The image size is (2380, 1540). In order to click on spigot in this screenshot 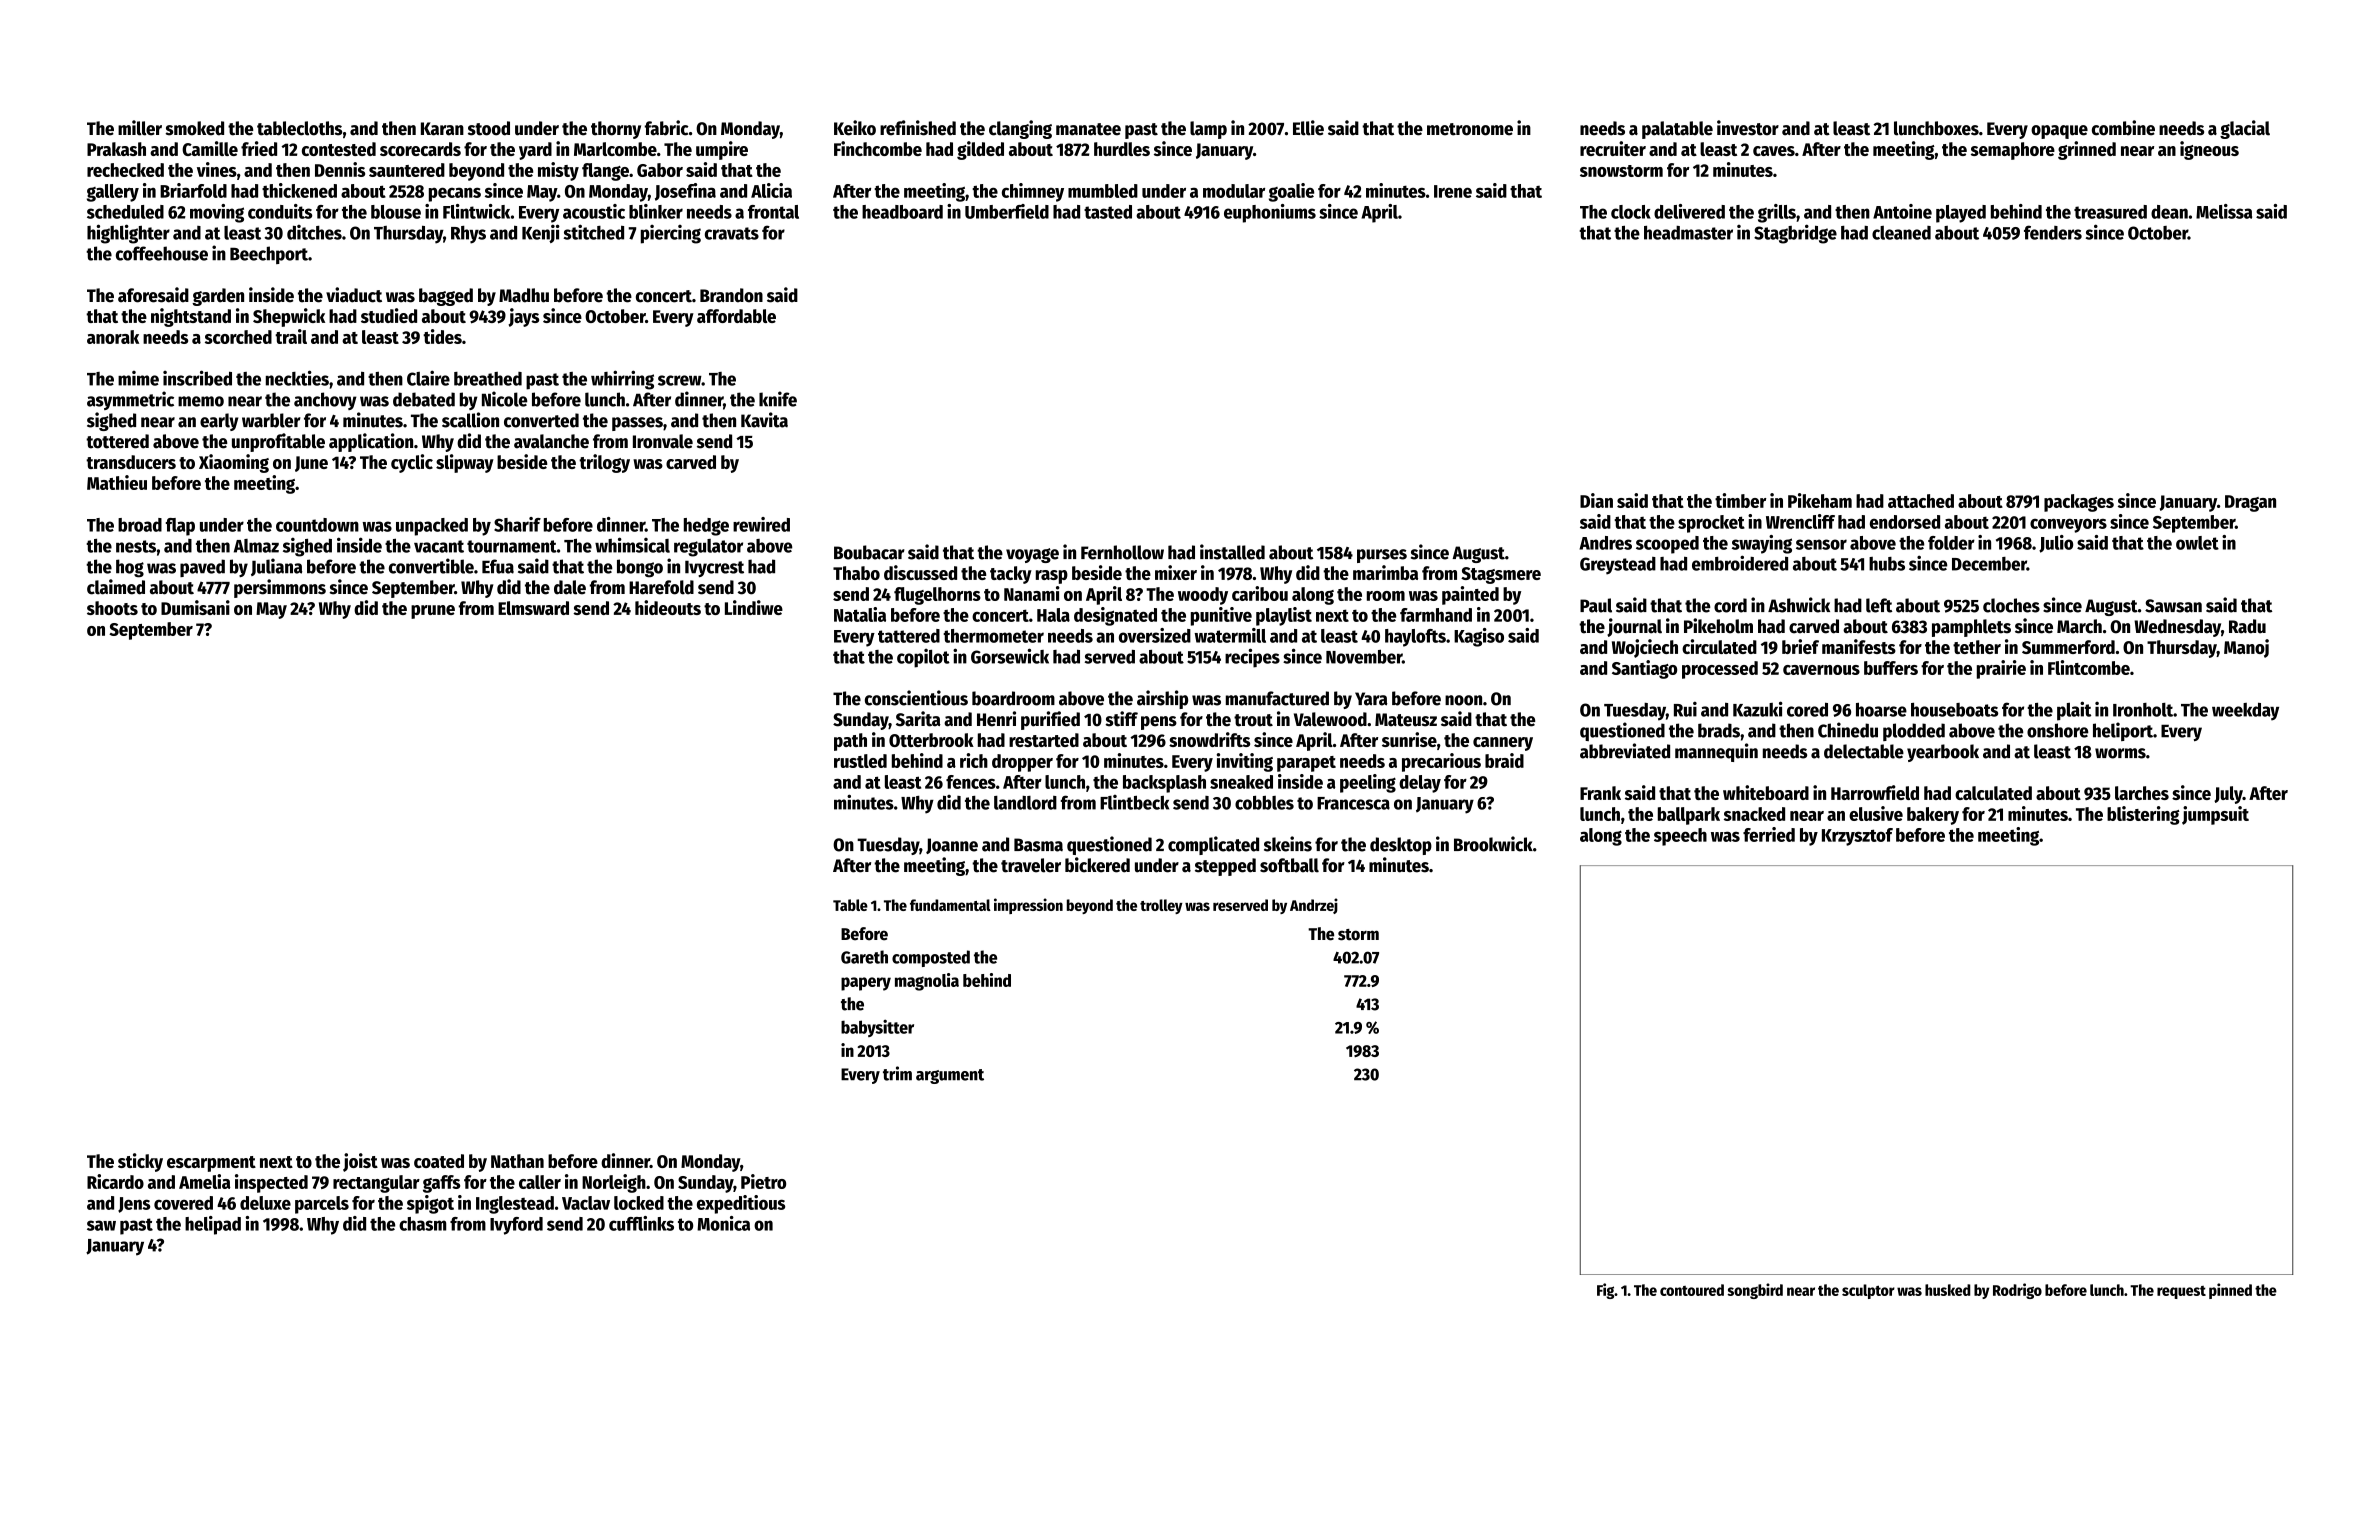, I will do `click(430, 1204)`.
